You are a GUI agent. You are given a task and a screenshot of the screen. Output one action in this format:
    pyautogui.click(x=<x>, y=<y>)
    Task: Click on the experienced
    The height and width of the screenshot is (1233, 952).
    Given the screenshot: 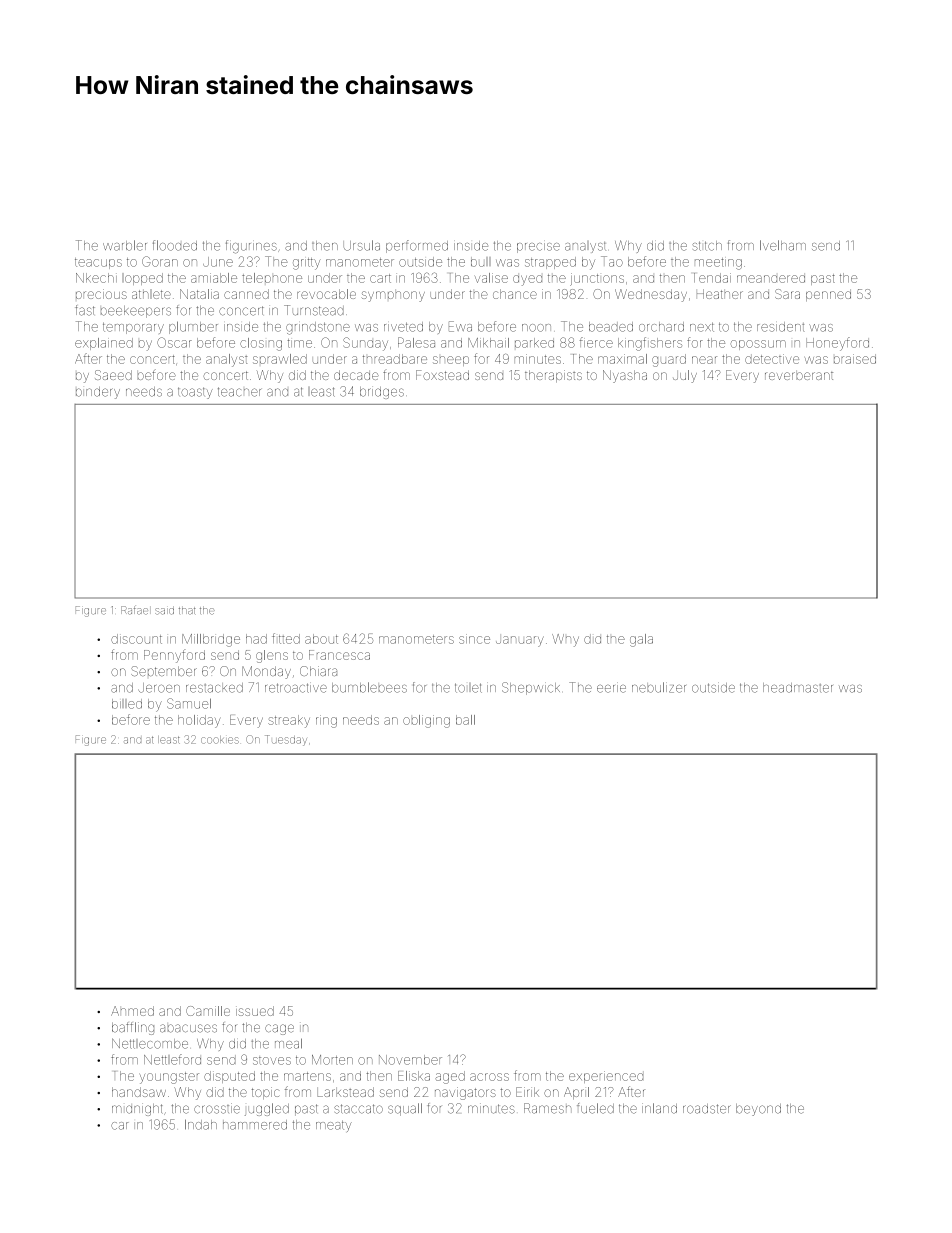 What is the action you would take?
    pyautogui.click(x=606, y=1077)
